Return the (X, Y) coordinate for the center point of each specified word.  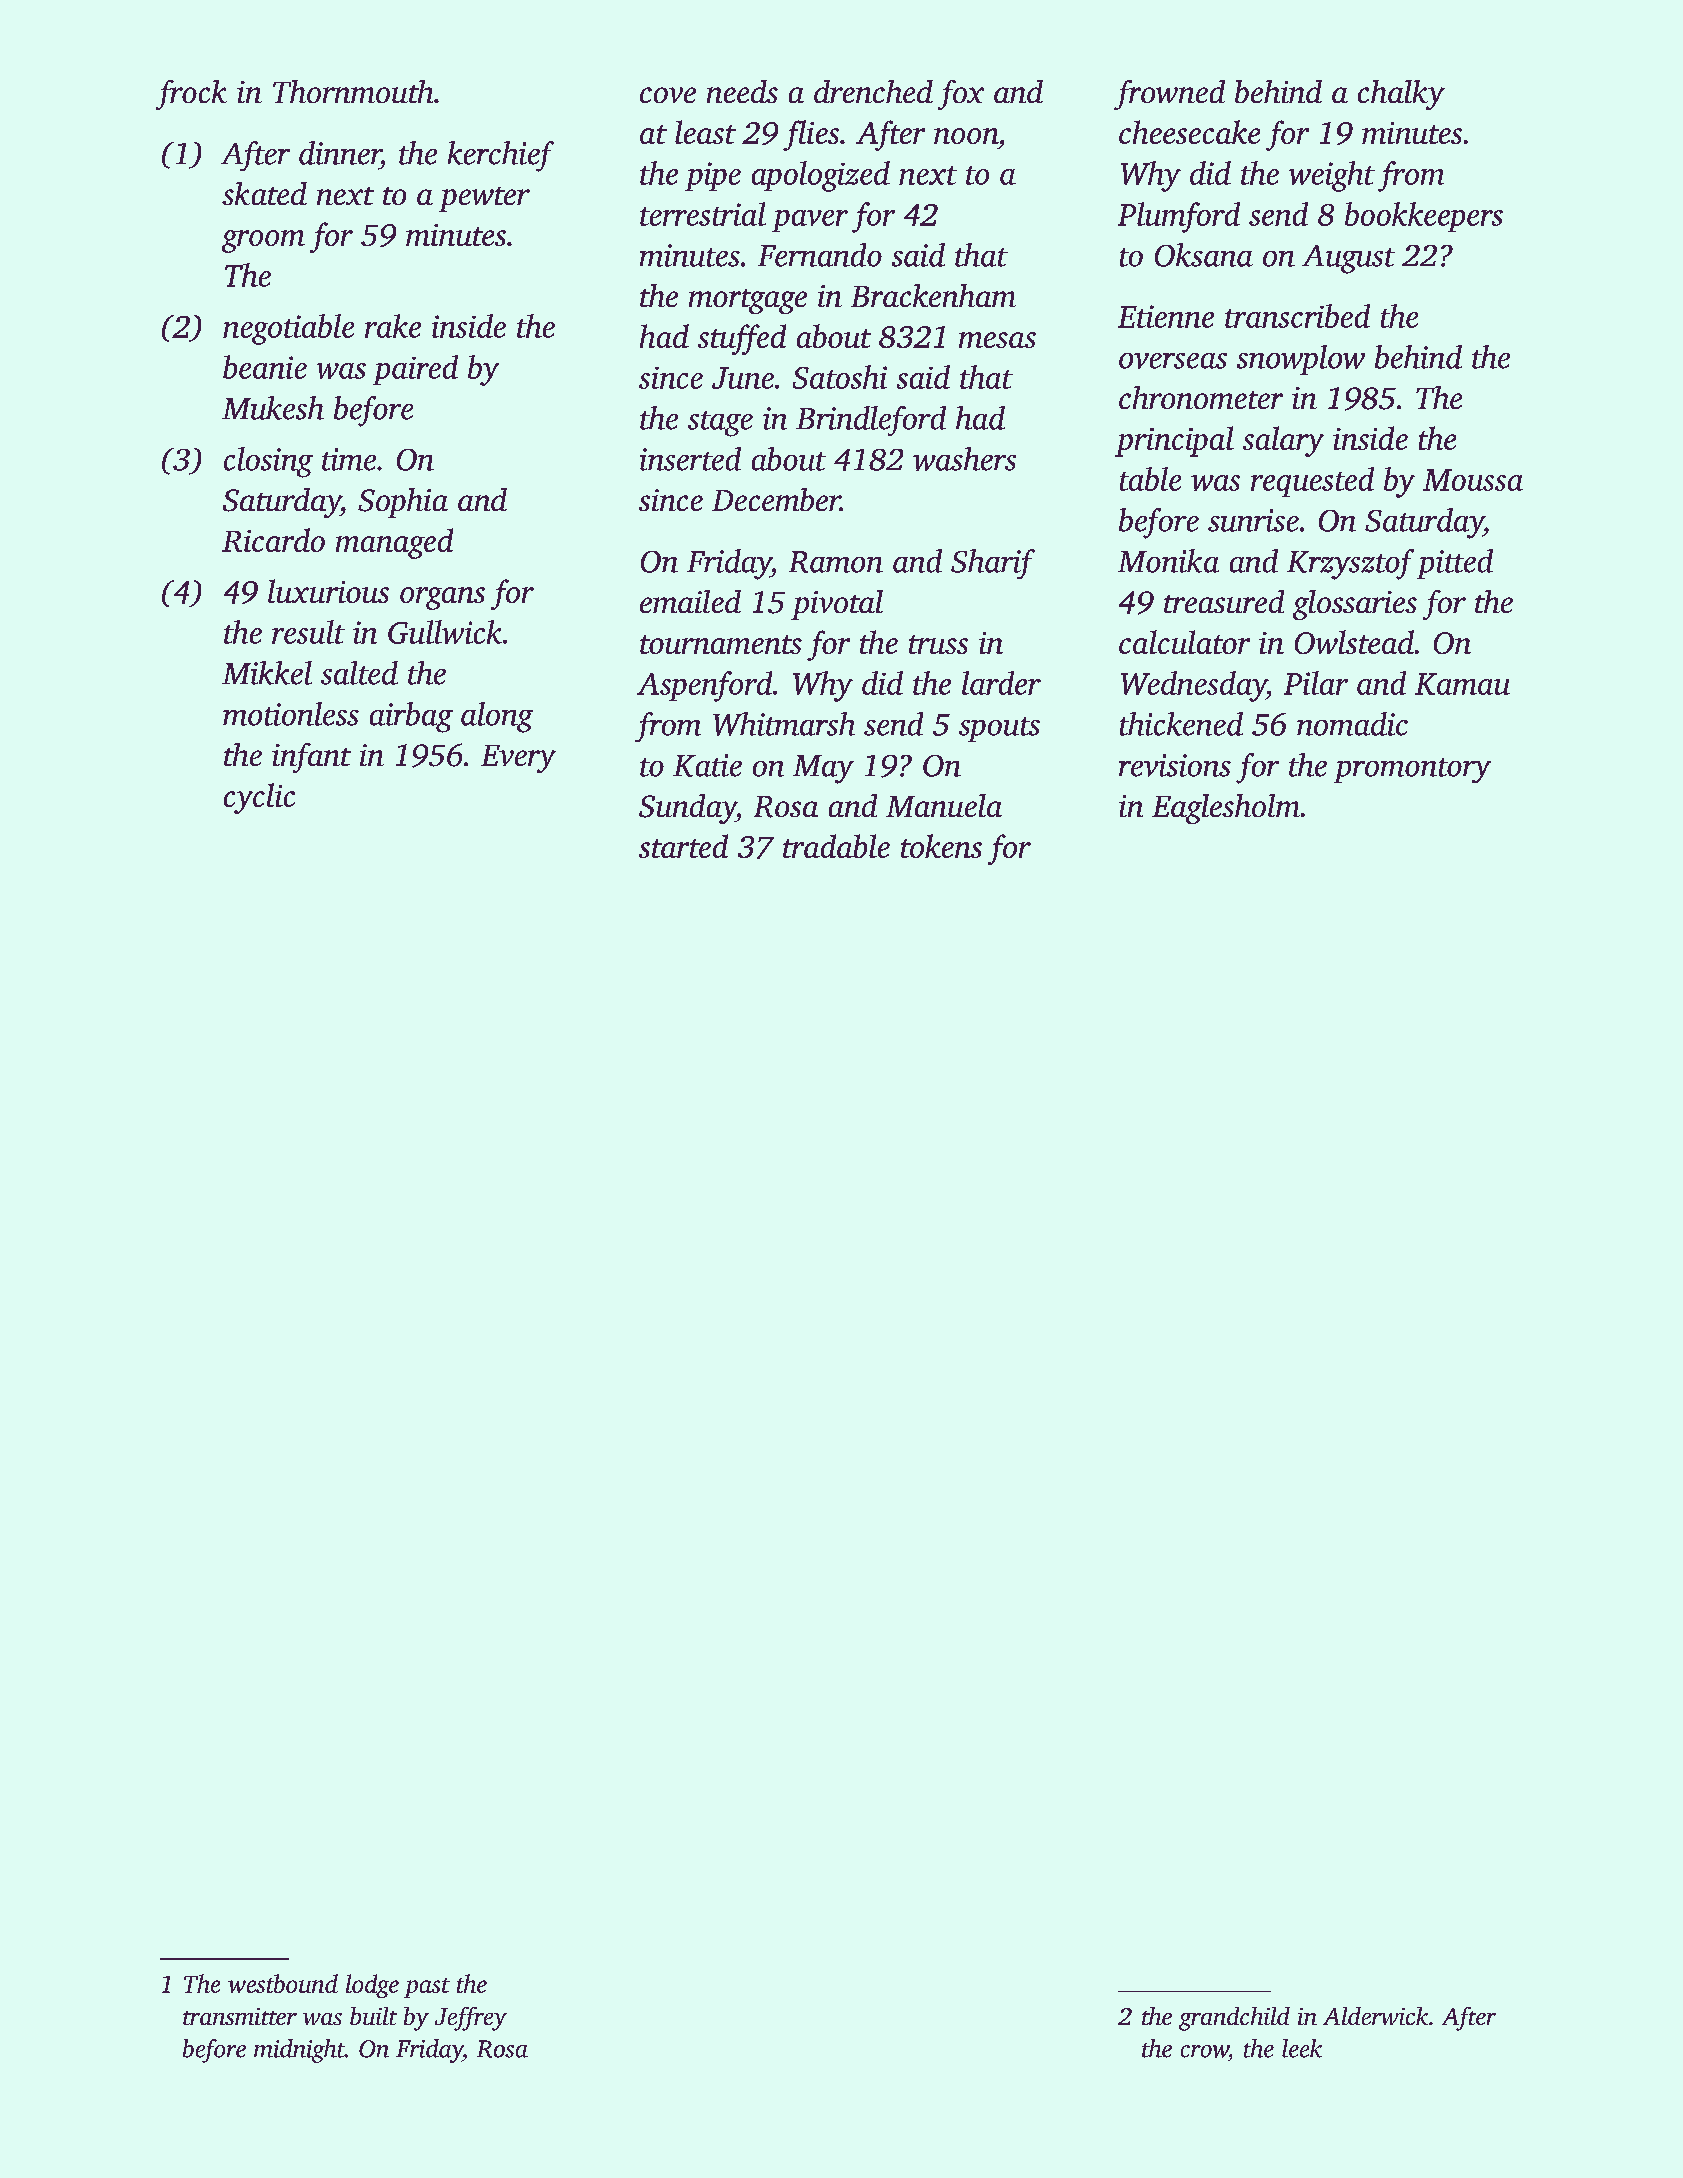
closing (268, 462)
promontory (1412, 770)
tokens (941, 846)
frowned (1169, 95)
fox (961, 95)
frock (191, 95)
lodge (372, 1986)
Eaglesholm (1226, 809)
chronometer (1201, 397)
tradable (836, 846)
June (743, 378)
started (683, 846)
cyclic (259, 798)
